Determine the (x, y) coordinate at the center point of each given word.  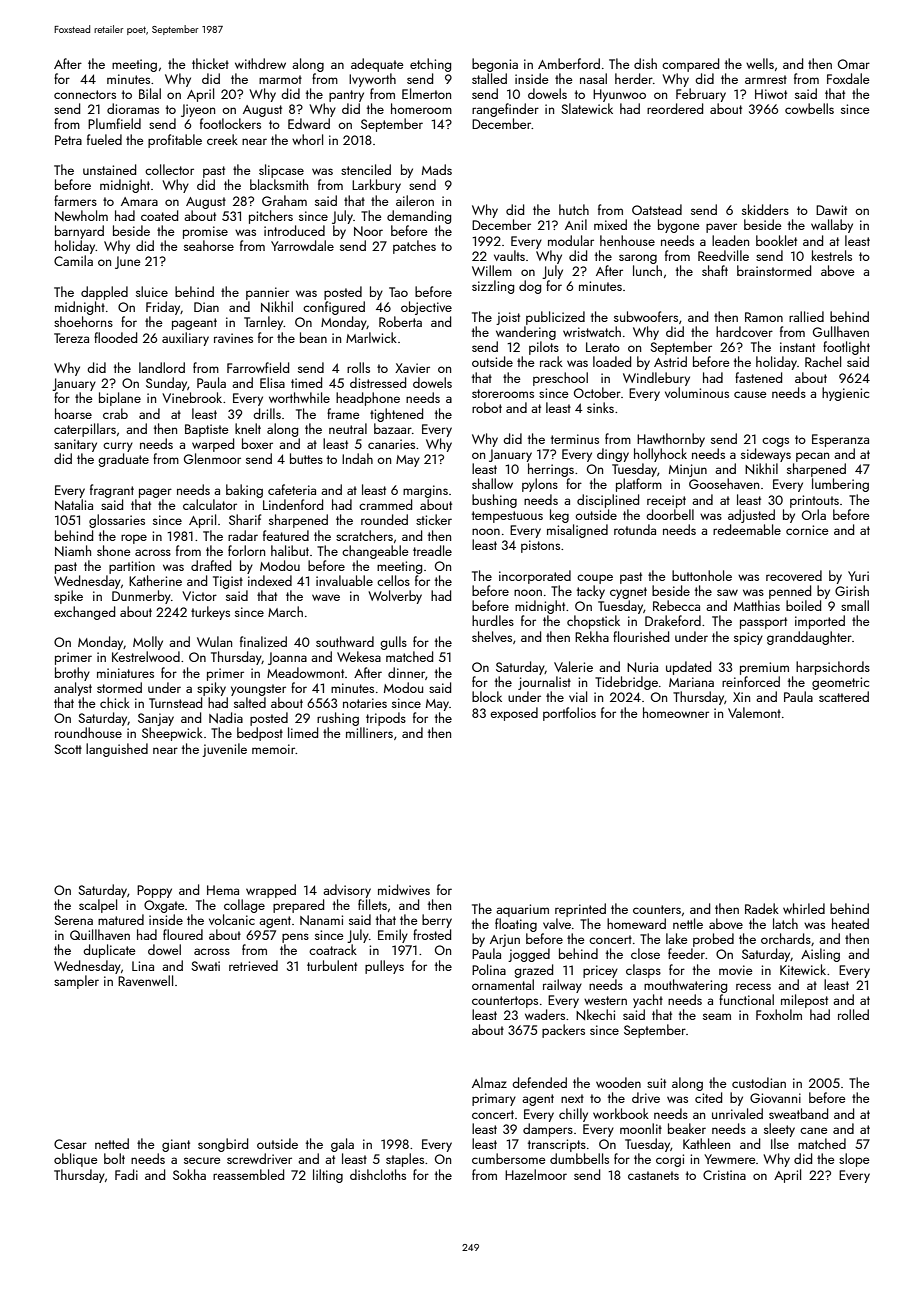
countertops (505, 1002)
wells (760, 63)
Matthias (757, 605)
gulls (393, 643)
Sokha (189, 1174)
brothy (72, 674)
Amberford (569, 63)
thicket (210, 63)
